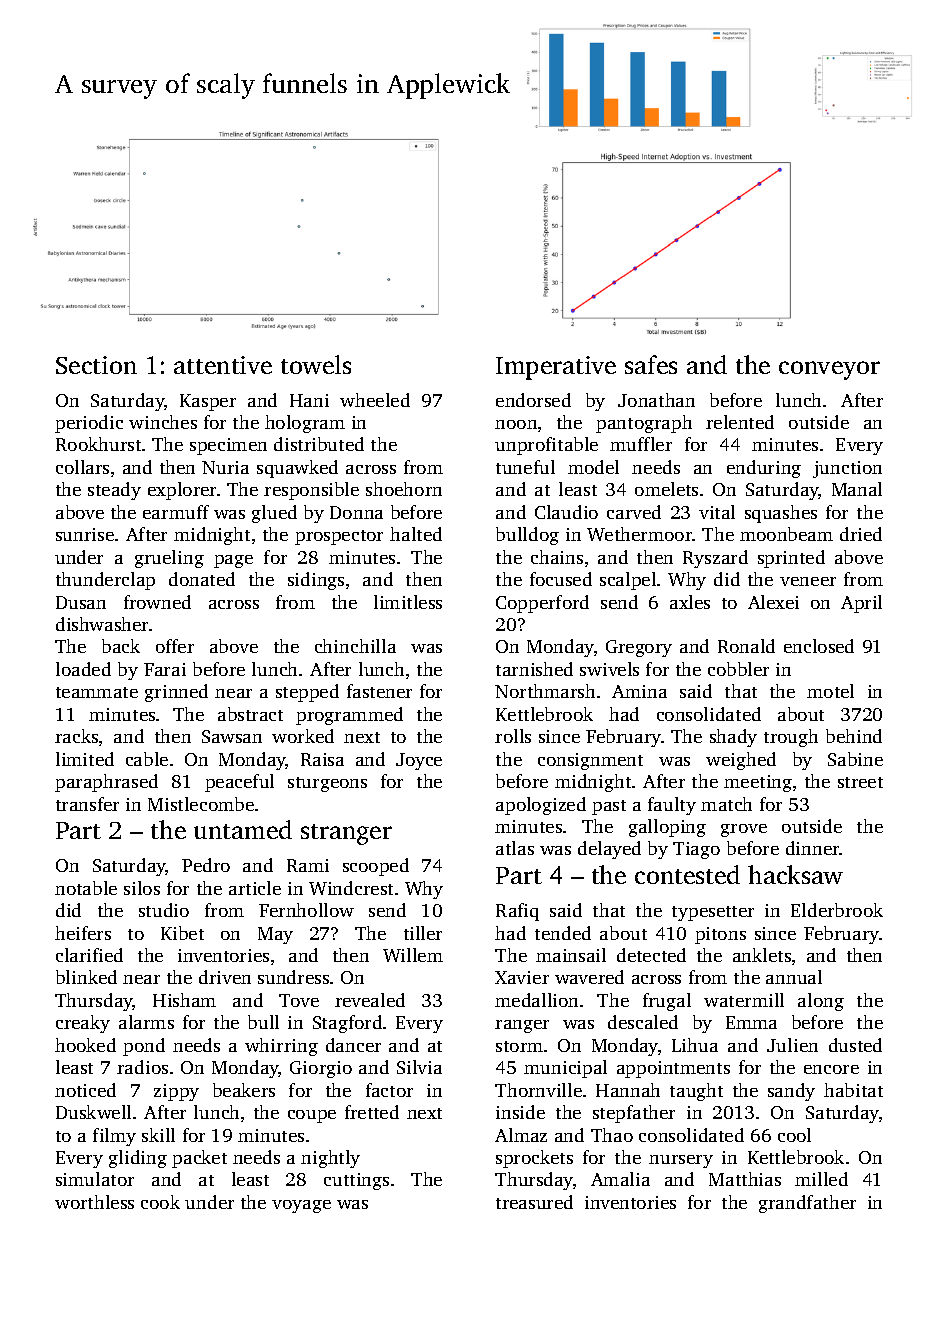 This screenshot has width=939, height=1332. Describe the element at coordinates (375, 400) in the screenshot. I see `wheeled` at that location.
